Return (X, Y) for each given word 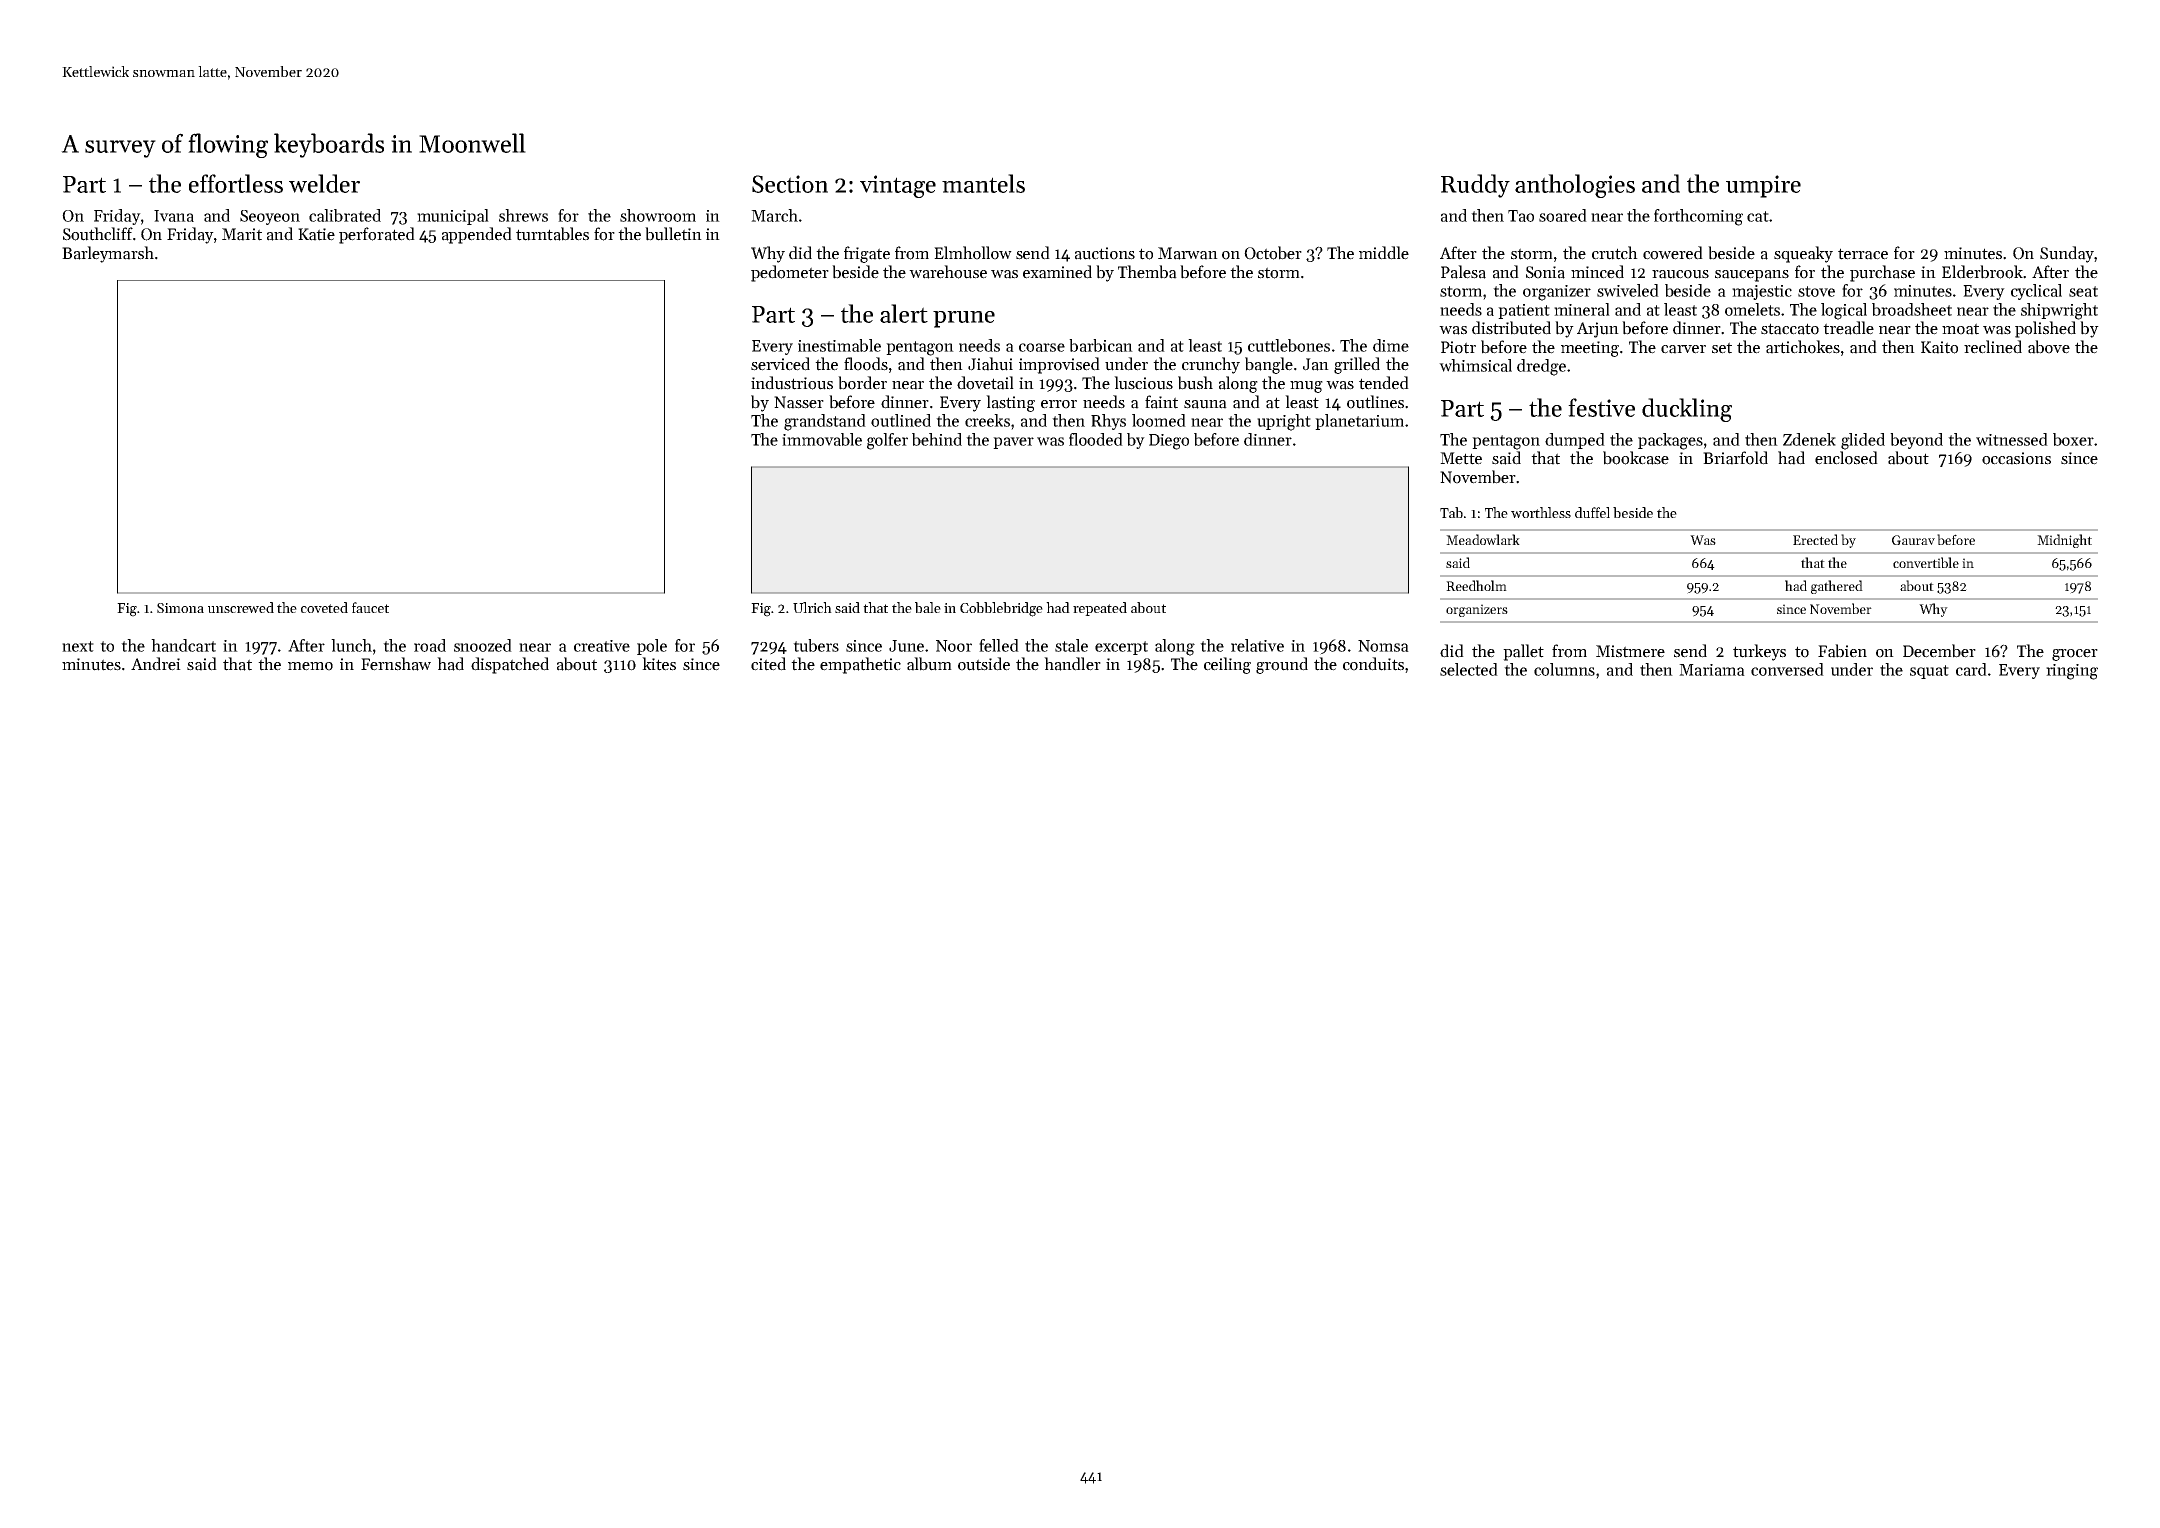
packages (1670, 441)
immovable (822, 439)
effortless (236, 183)
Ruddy (1475, 186)
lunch (351, 645)
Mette (1461, 458)
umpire (1763, 186)
